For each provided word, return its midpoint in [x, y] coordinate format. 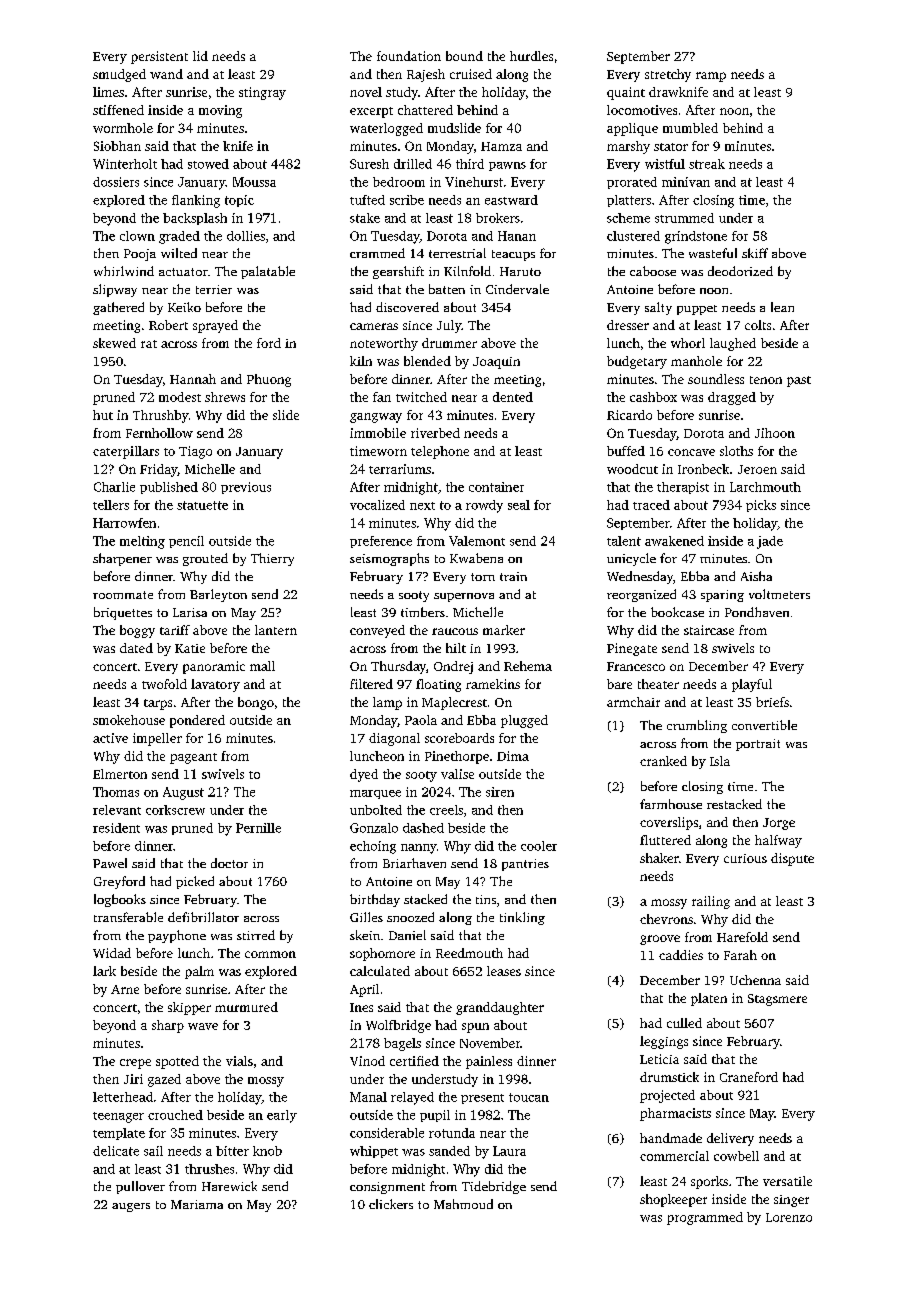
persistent [159, 57]
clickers [391, 1204]
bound [464, 56]
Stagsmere [777, 1000]
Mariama [197, 1204]
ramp [711, 77]
